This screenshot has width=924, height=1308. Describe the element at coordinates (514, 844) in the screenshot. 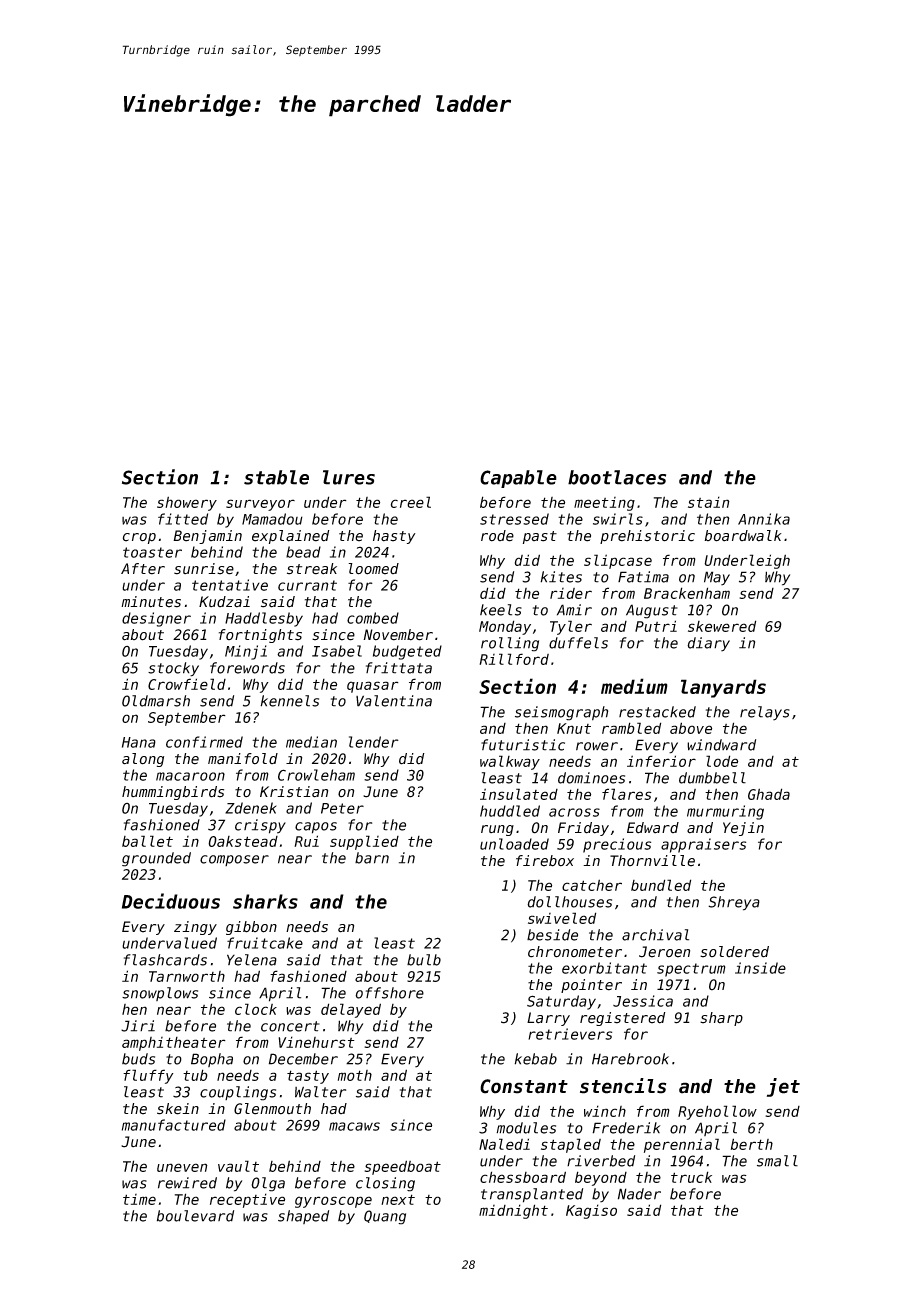

I see `unloaded` at that location.
